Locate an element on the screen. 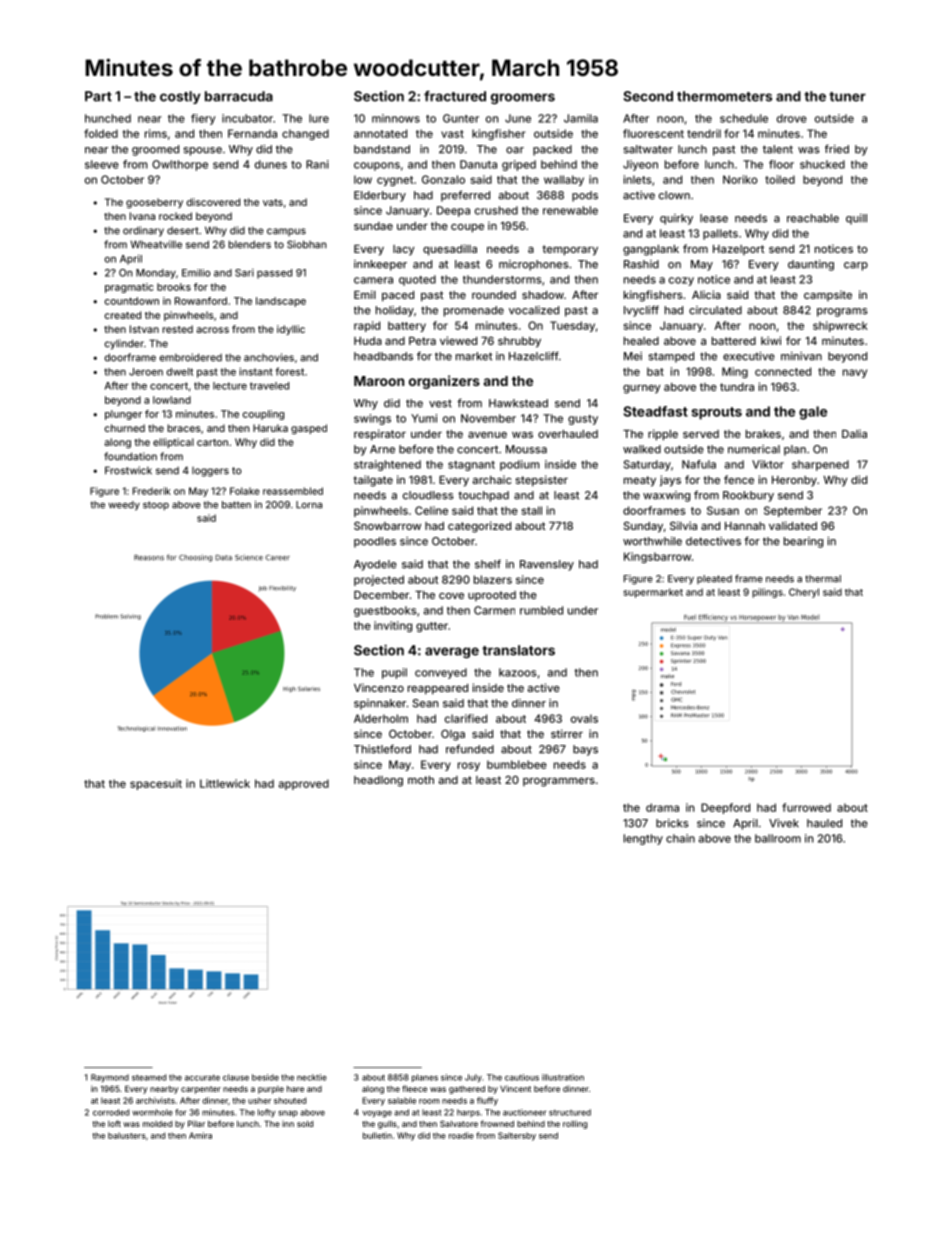 The image size is (952, 1233). rumbled is located at coordinates (541, 610).
